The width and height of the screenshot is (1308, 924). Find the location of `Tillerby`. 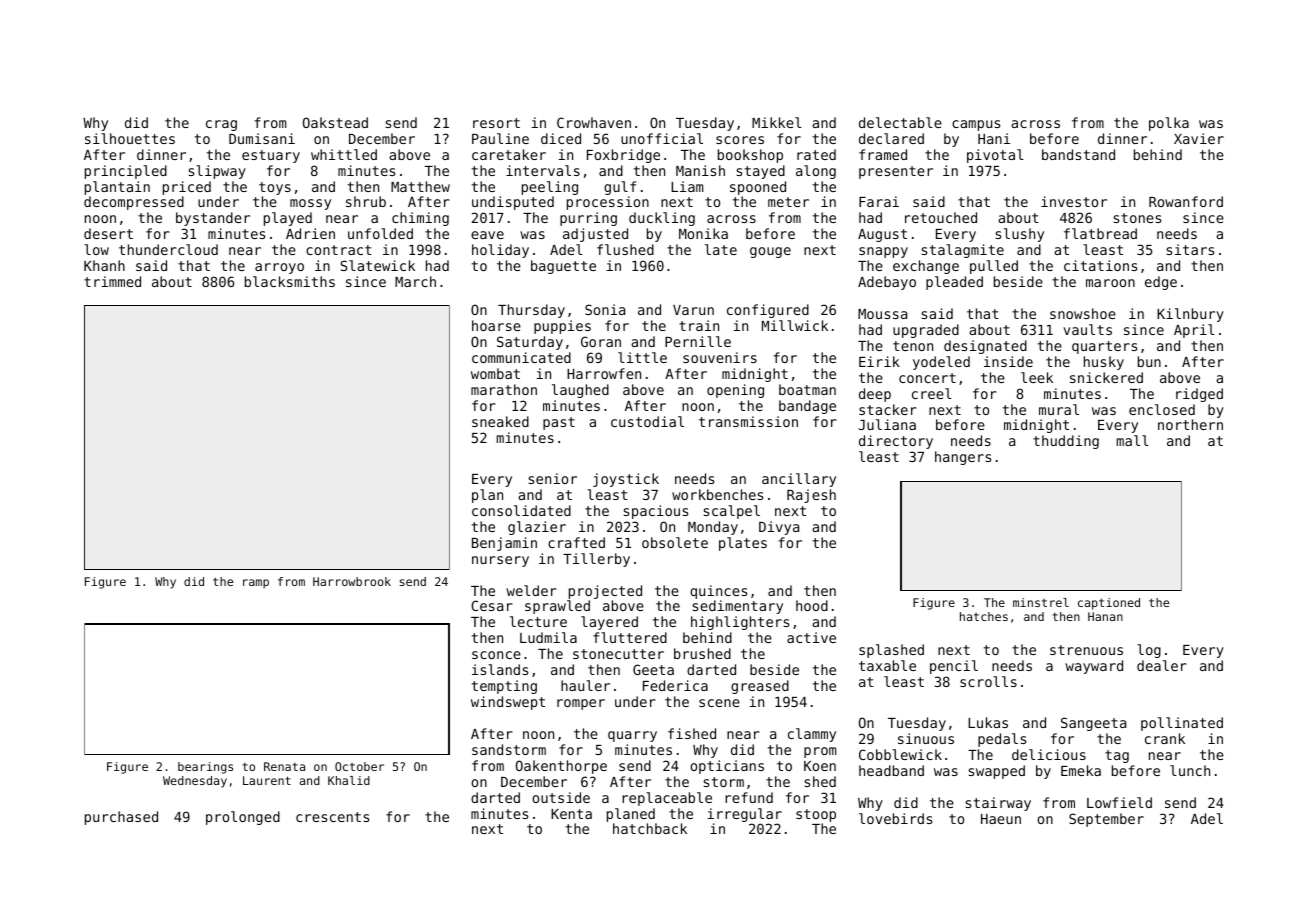

Tillerby is located at coordinates (596, 560).
